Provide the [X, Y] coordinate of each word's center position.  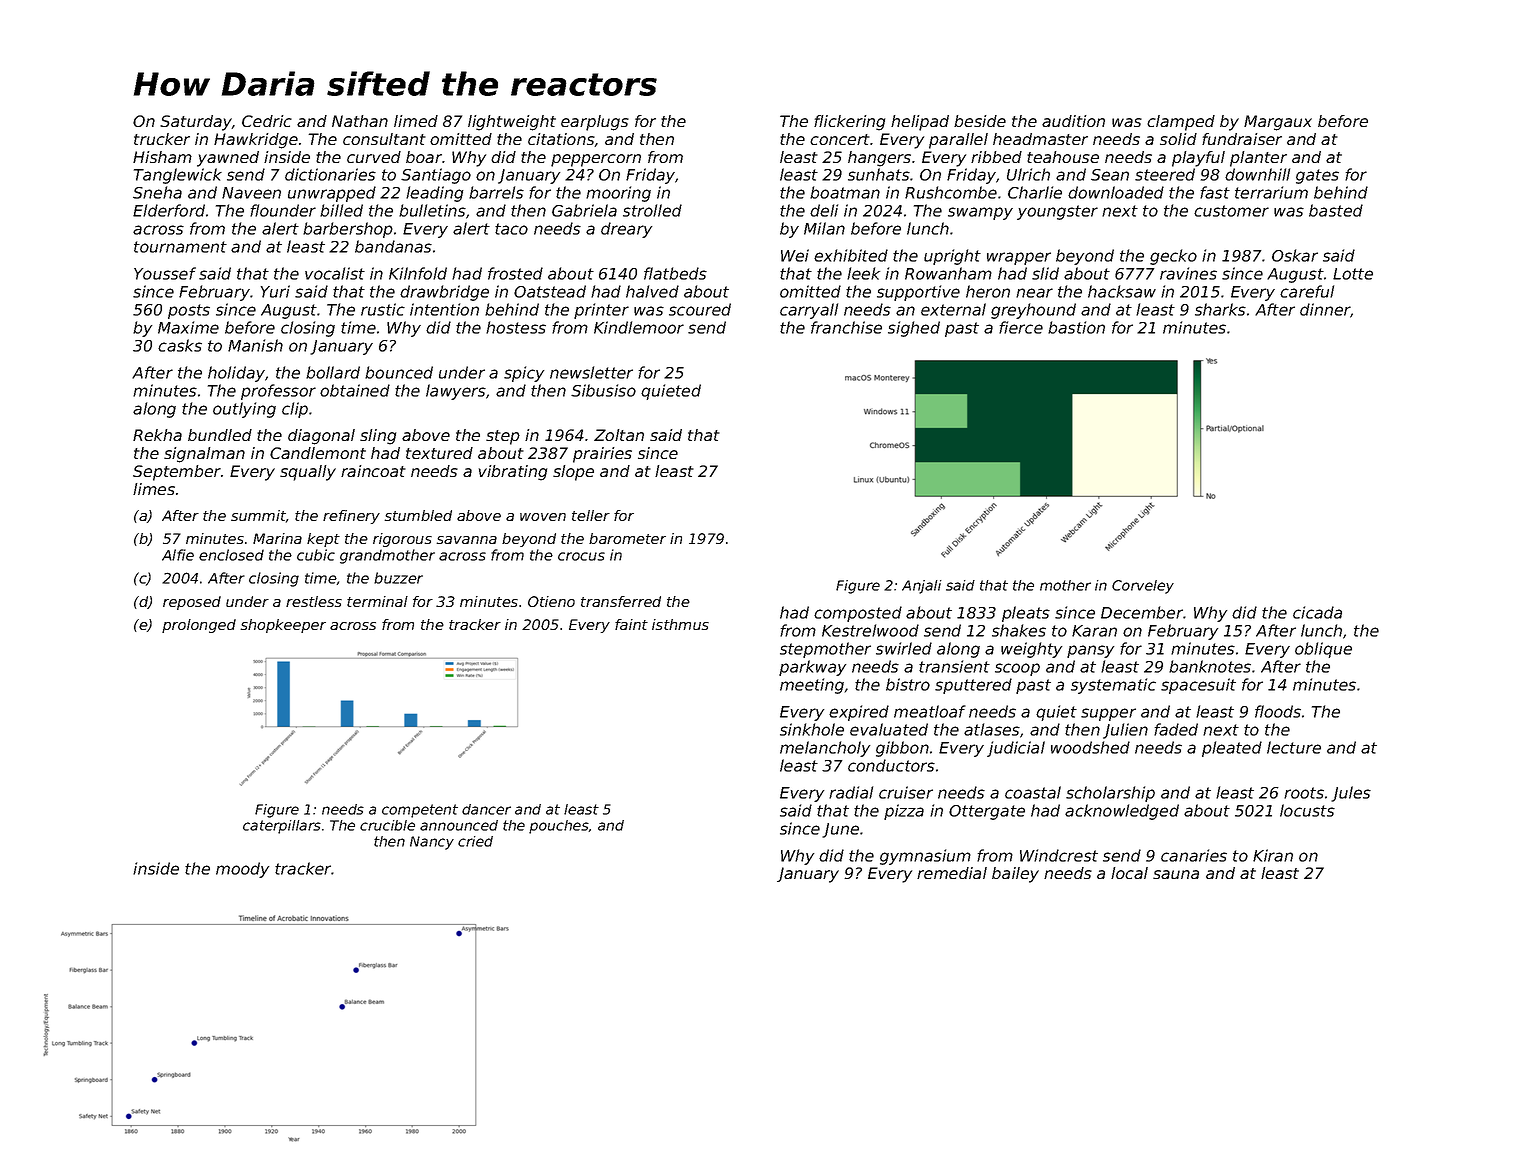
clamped [1181, 123]
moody [242, 870]
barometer [627, 538]
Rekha [157, 435]
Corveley [1143, 587]
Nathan [360, 121]
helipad [920, 123]
